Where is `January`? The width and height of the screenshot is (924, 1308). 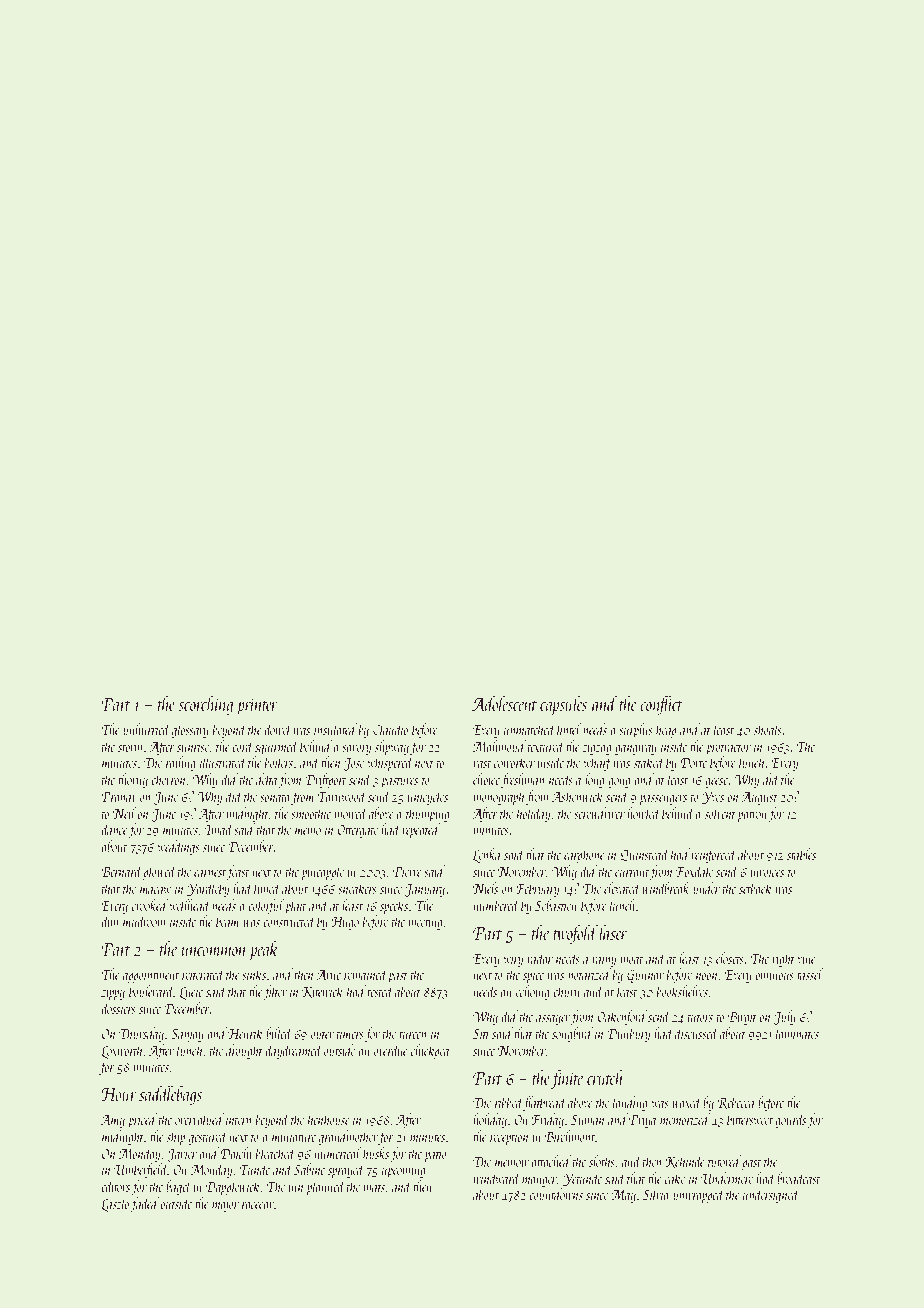 January is located at coordinates (425, 890).
